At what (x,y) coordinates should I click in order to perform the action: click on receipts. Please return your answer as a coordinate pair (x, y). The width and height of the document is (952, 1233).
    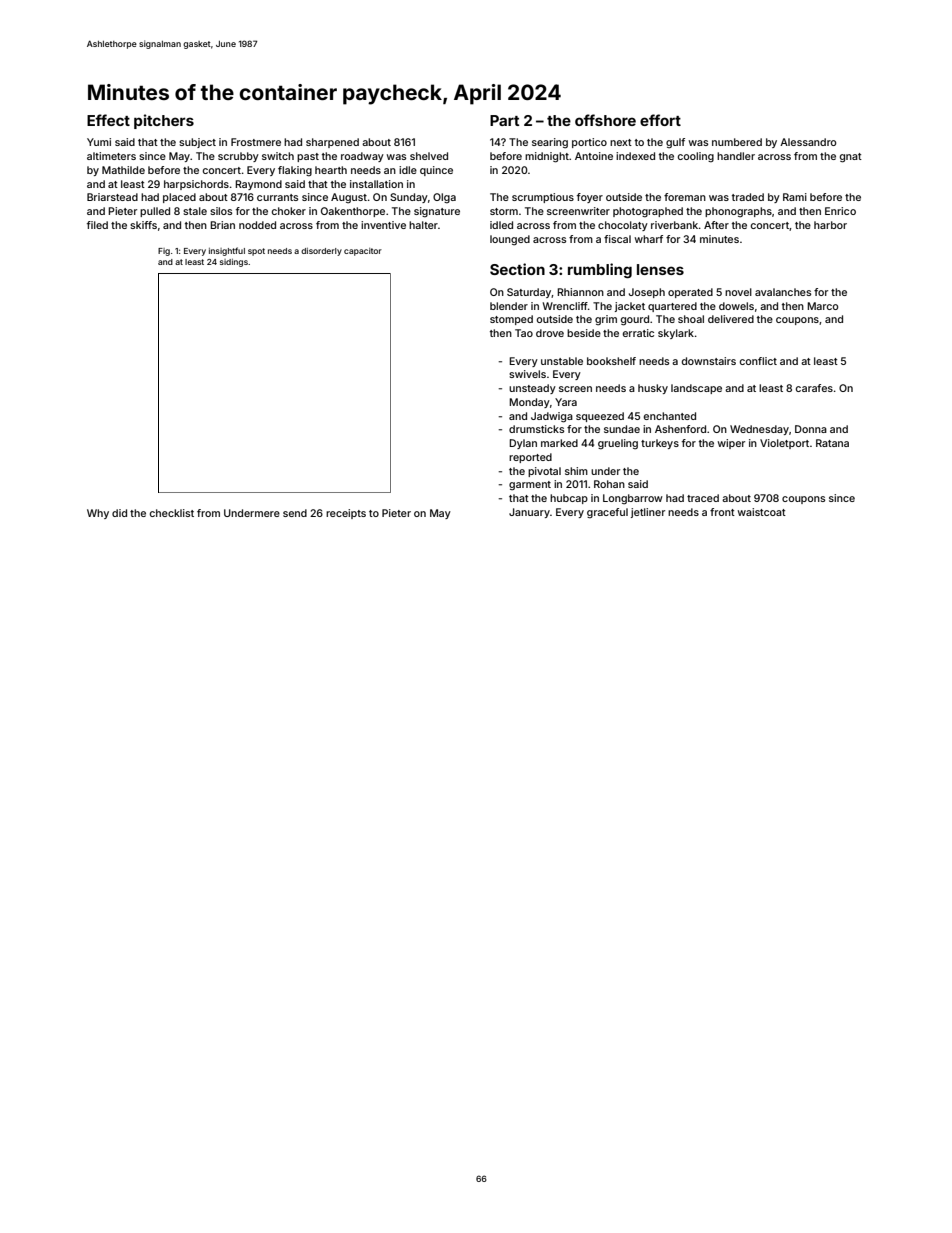
    Looking at the image, I should click on (346, 514).
